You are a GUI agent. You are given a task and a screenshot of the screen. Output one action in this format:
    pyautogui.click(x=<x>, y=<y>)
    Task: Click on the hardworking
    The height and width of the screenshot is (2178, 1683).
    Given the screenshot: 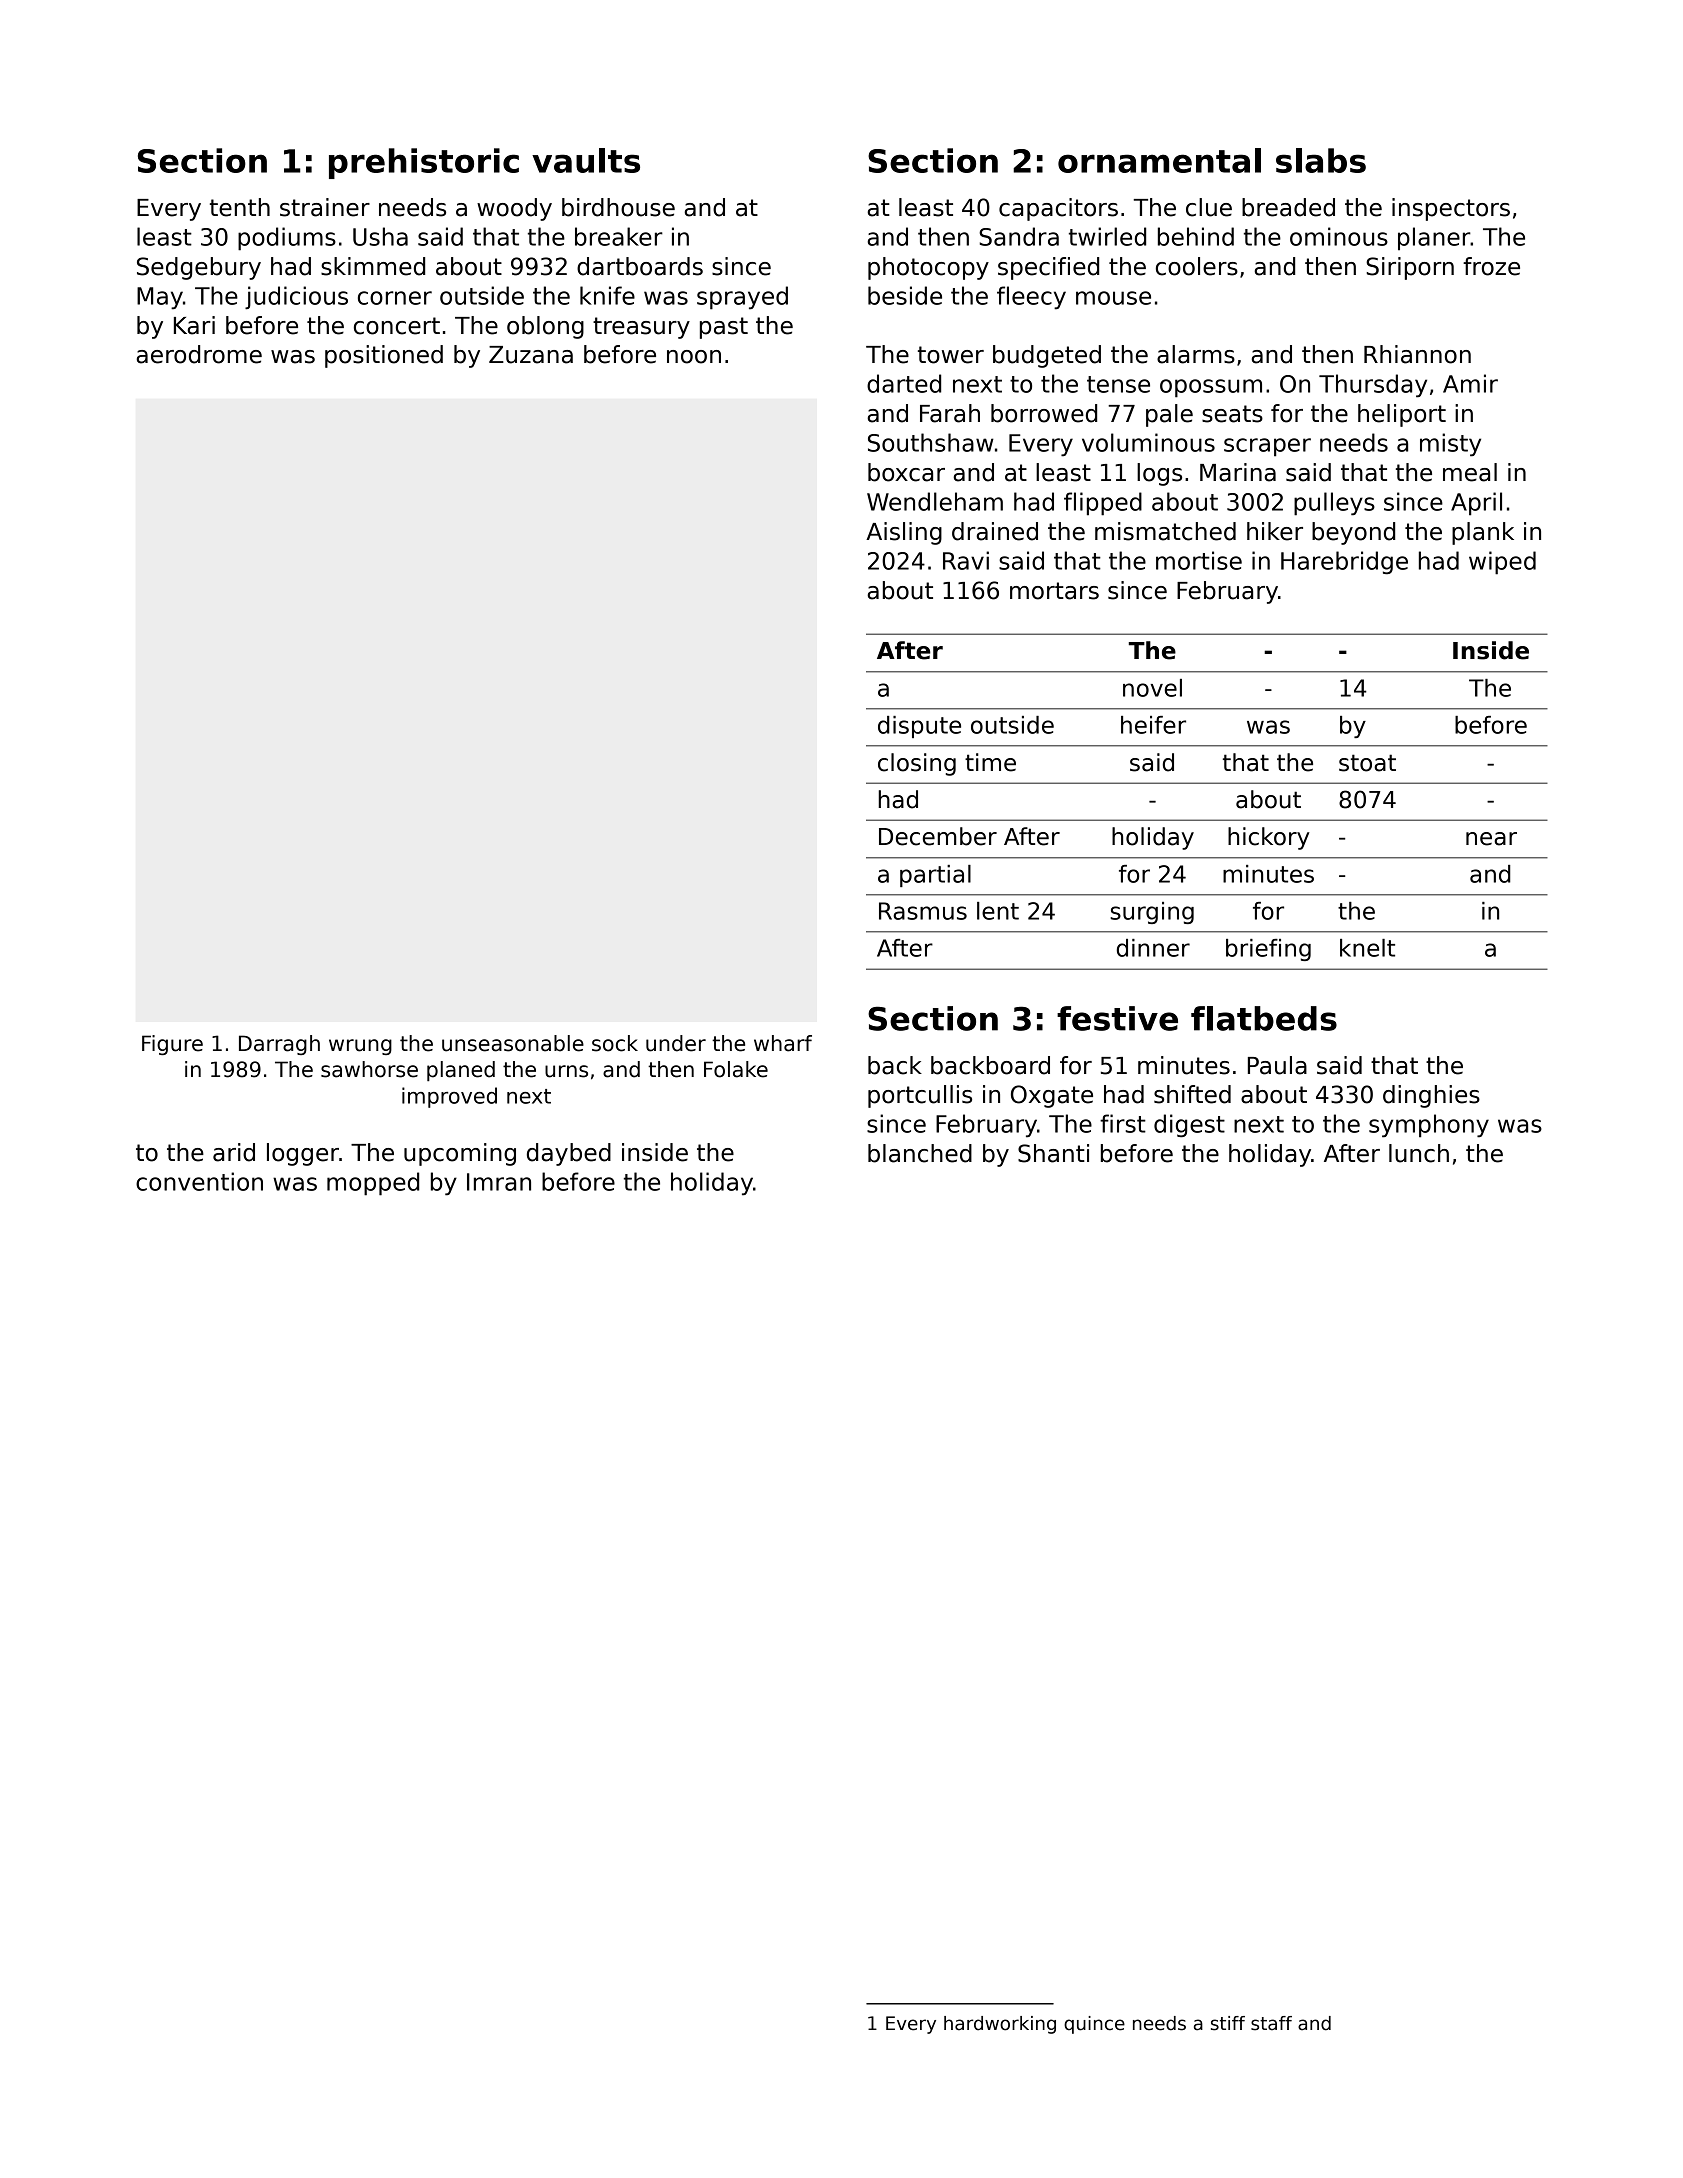 What is the action you would take?
    pyautogui.click(x=1000, y=2025)
